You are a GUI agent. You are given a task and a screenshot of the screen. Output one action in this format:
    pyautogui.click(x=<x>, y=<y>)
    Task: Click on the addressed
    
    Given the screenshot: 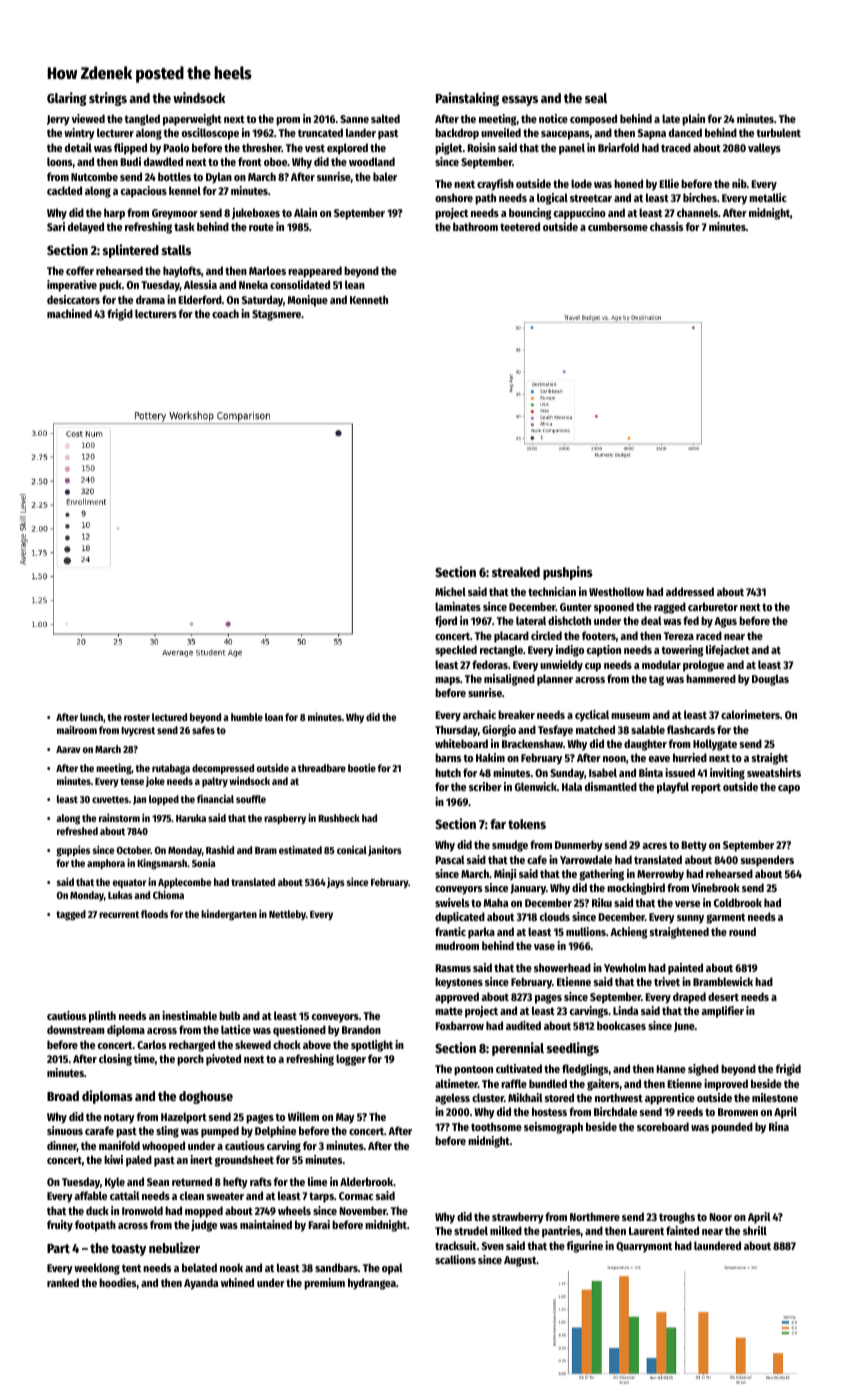 What is the action you would take?
    pyautogui.click(x=690, y=591)
